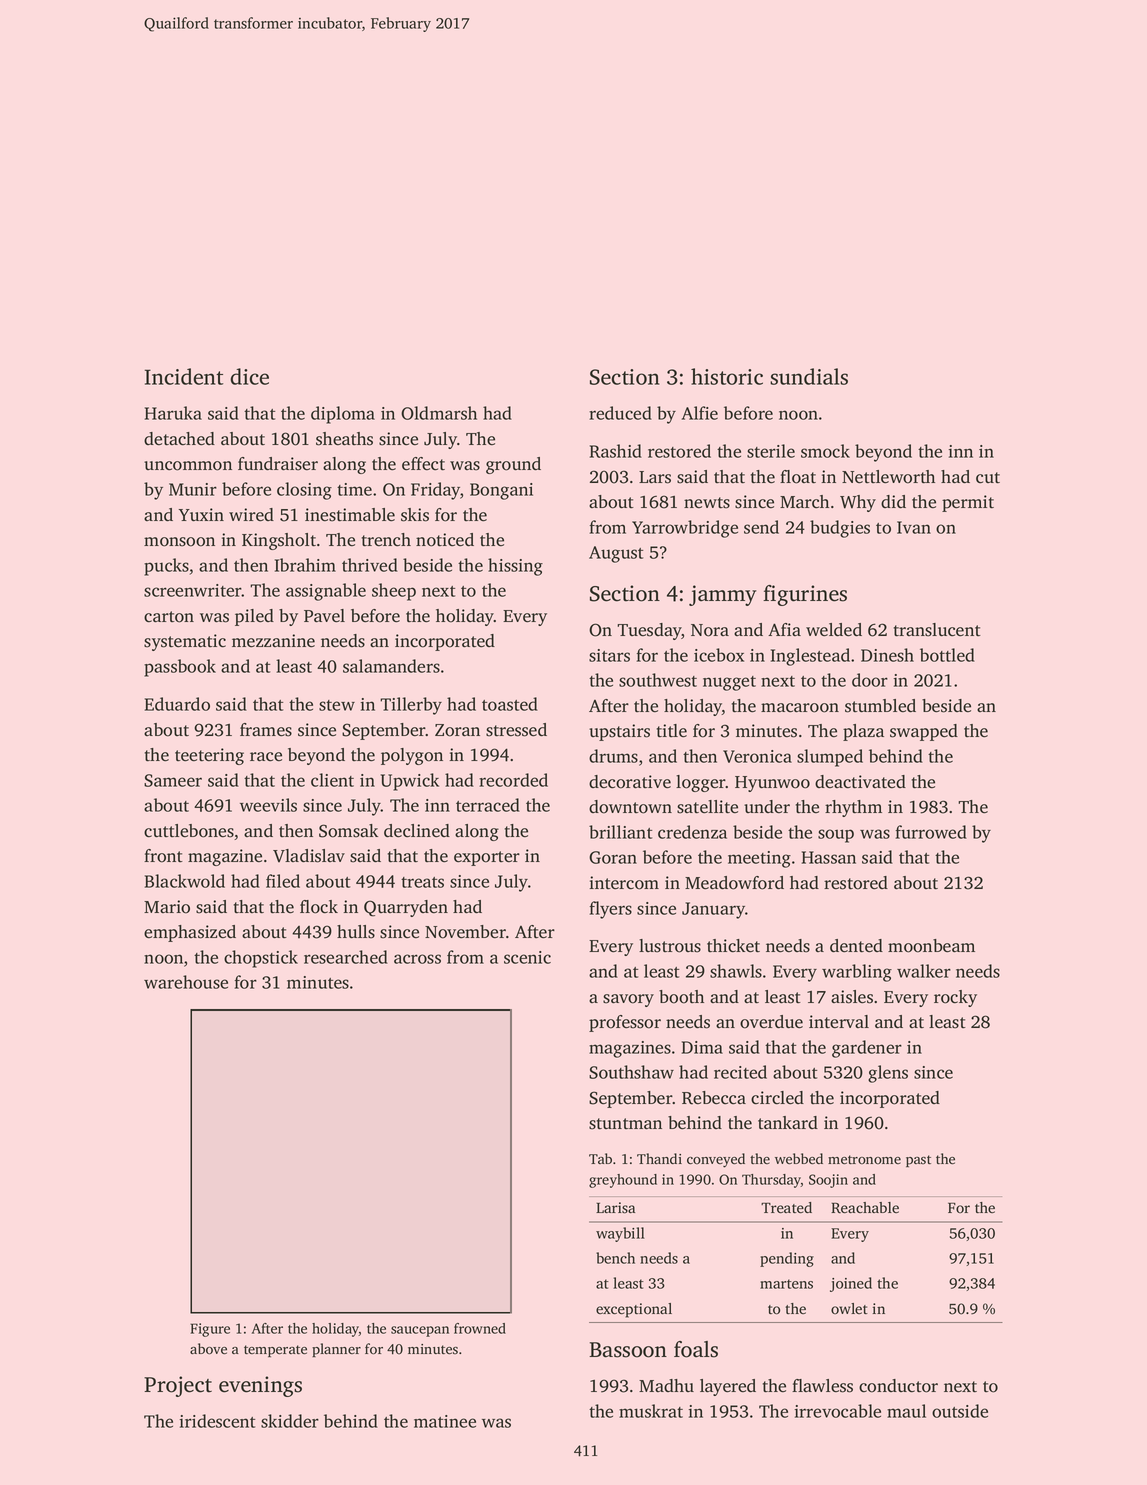 The width and height of the image is (1147, 1485). I want to click on planner, so click(336, 1350).
